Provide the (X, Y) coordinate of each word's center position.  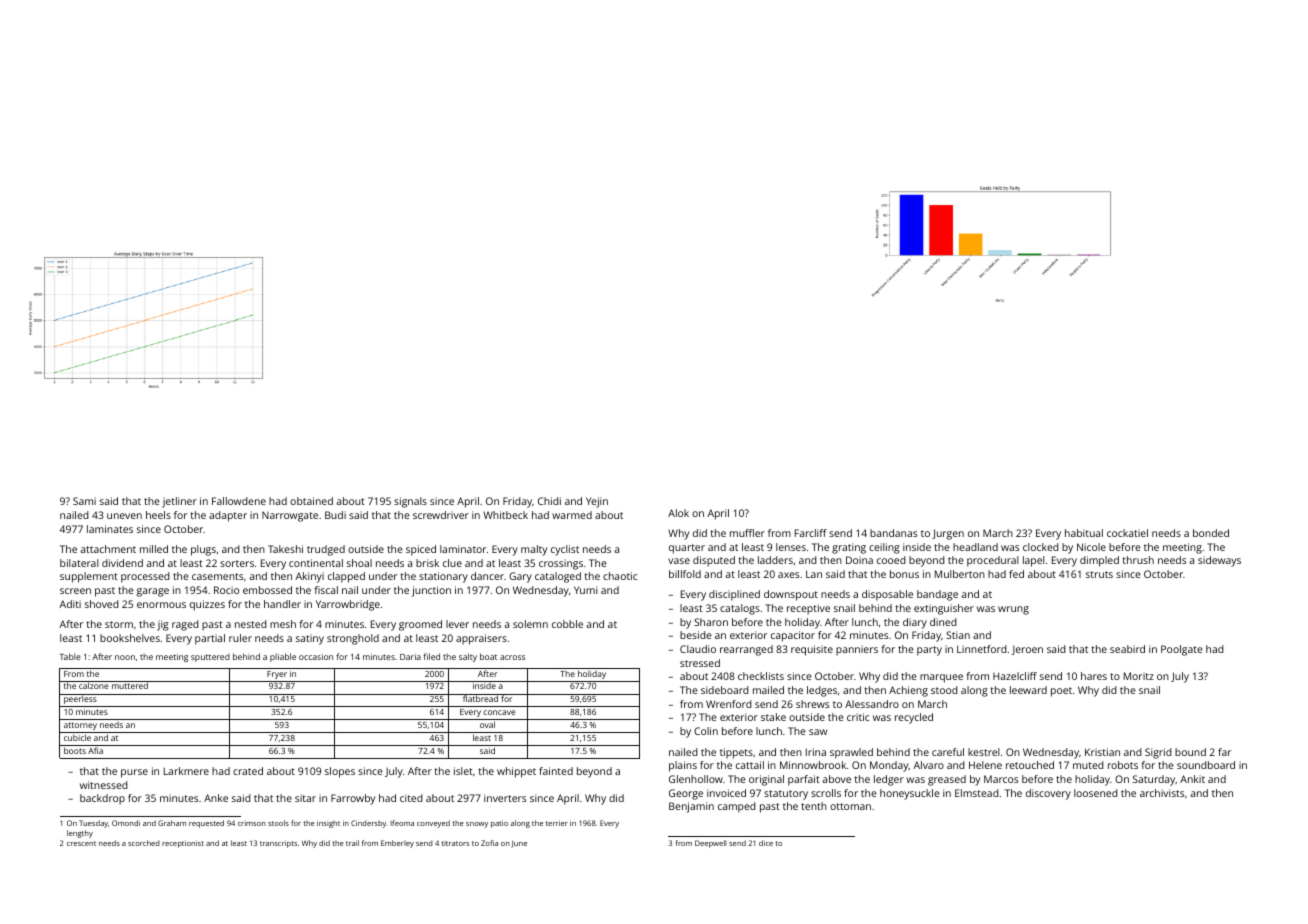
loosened (1096, 793)
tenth (814, 806)
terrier (557, 823)
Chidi (549, 501)
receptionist (183, 844)
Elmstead (977, 793)
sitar (305, 798)
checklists (761, 676)
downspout (791, 595)
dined (943, 622)
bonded (1211, 533)
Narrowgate (290, 516)
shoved (102, 604)
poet (1061, 692)
